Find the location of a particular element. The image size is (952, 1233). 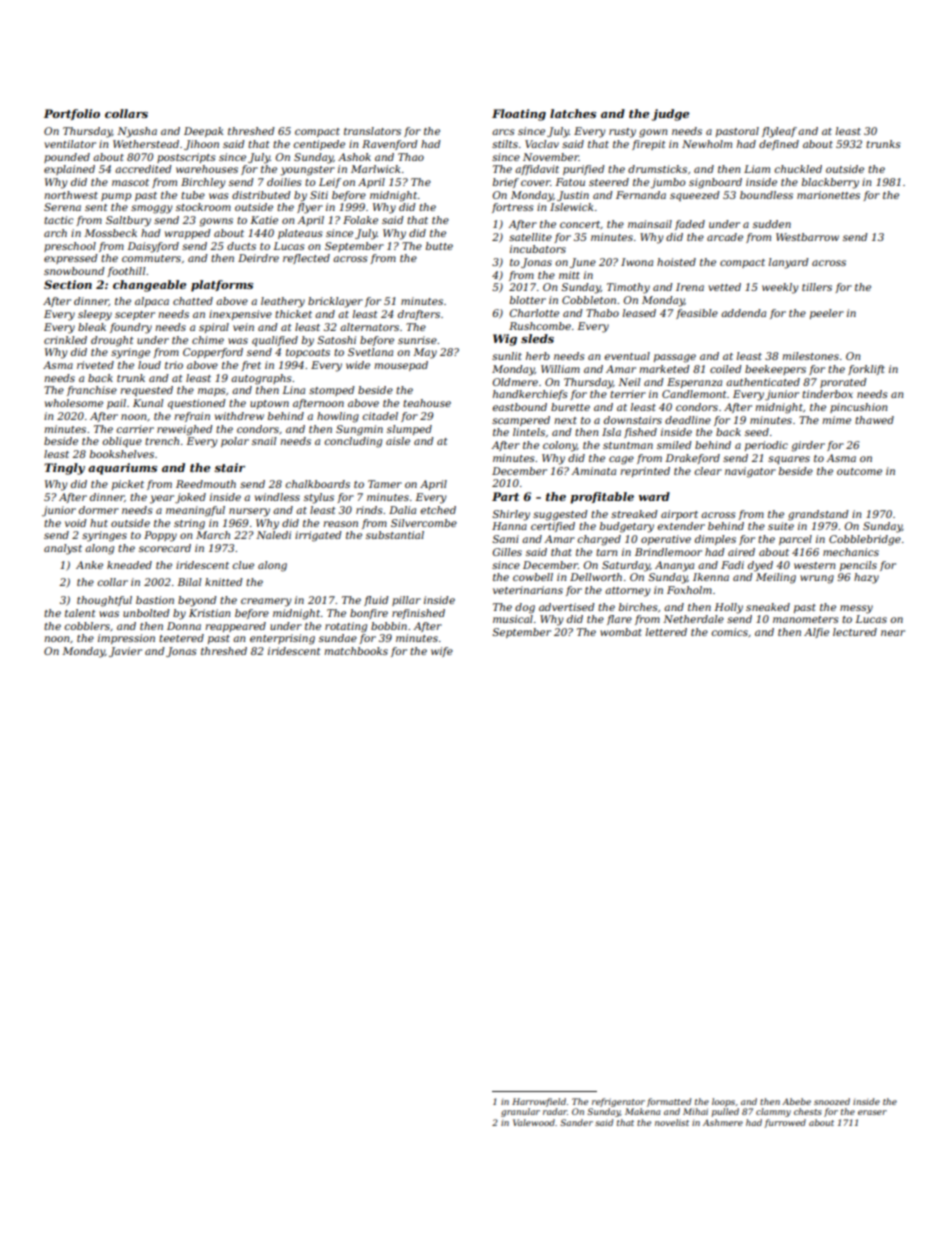

sudden is located at coordinates (772, 224).
